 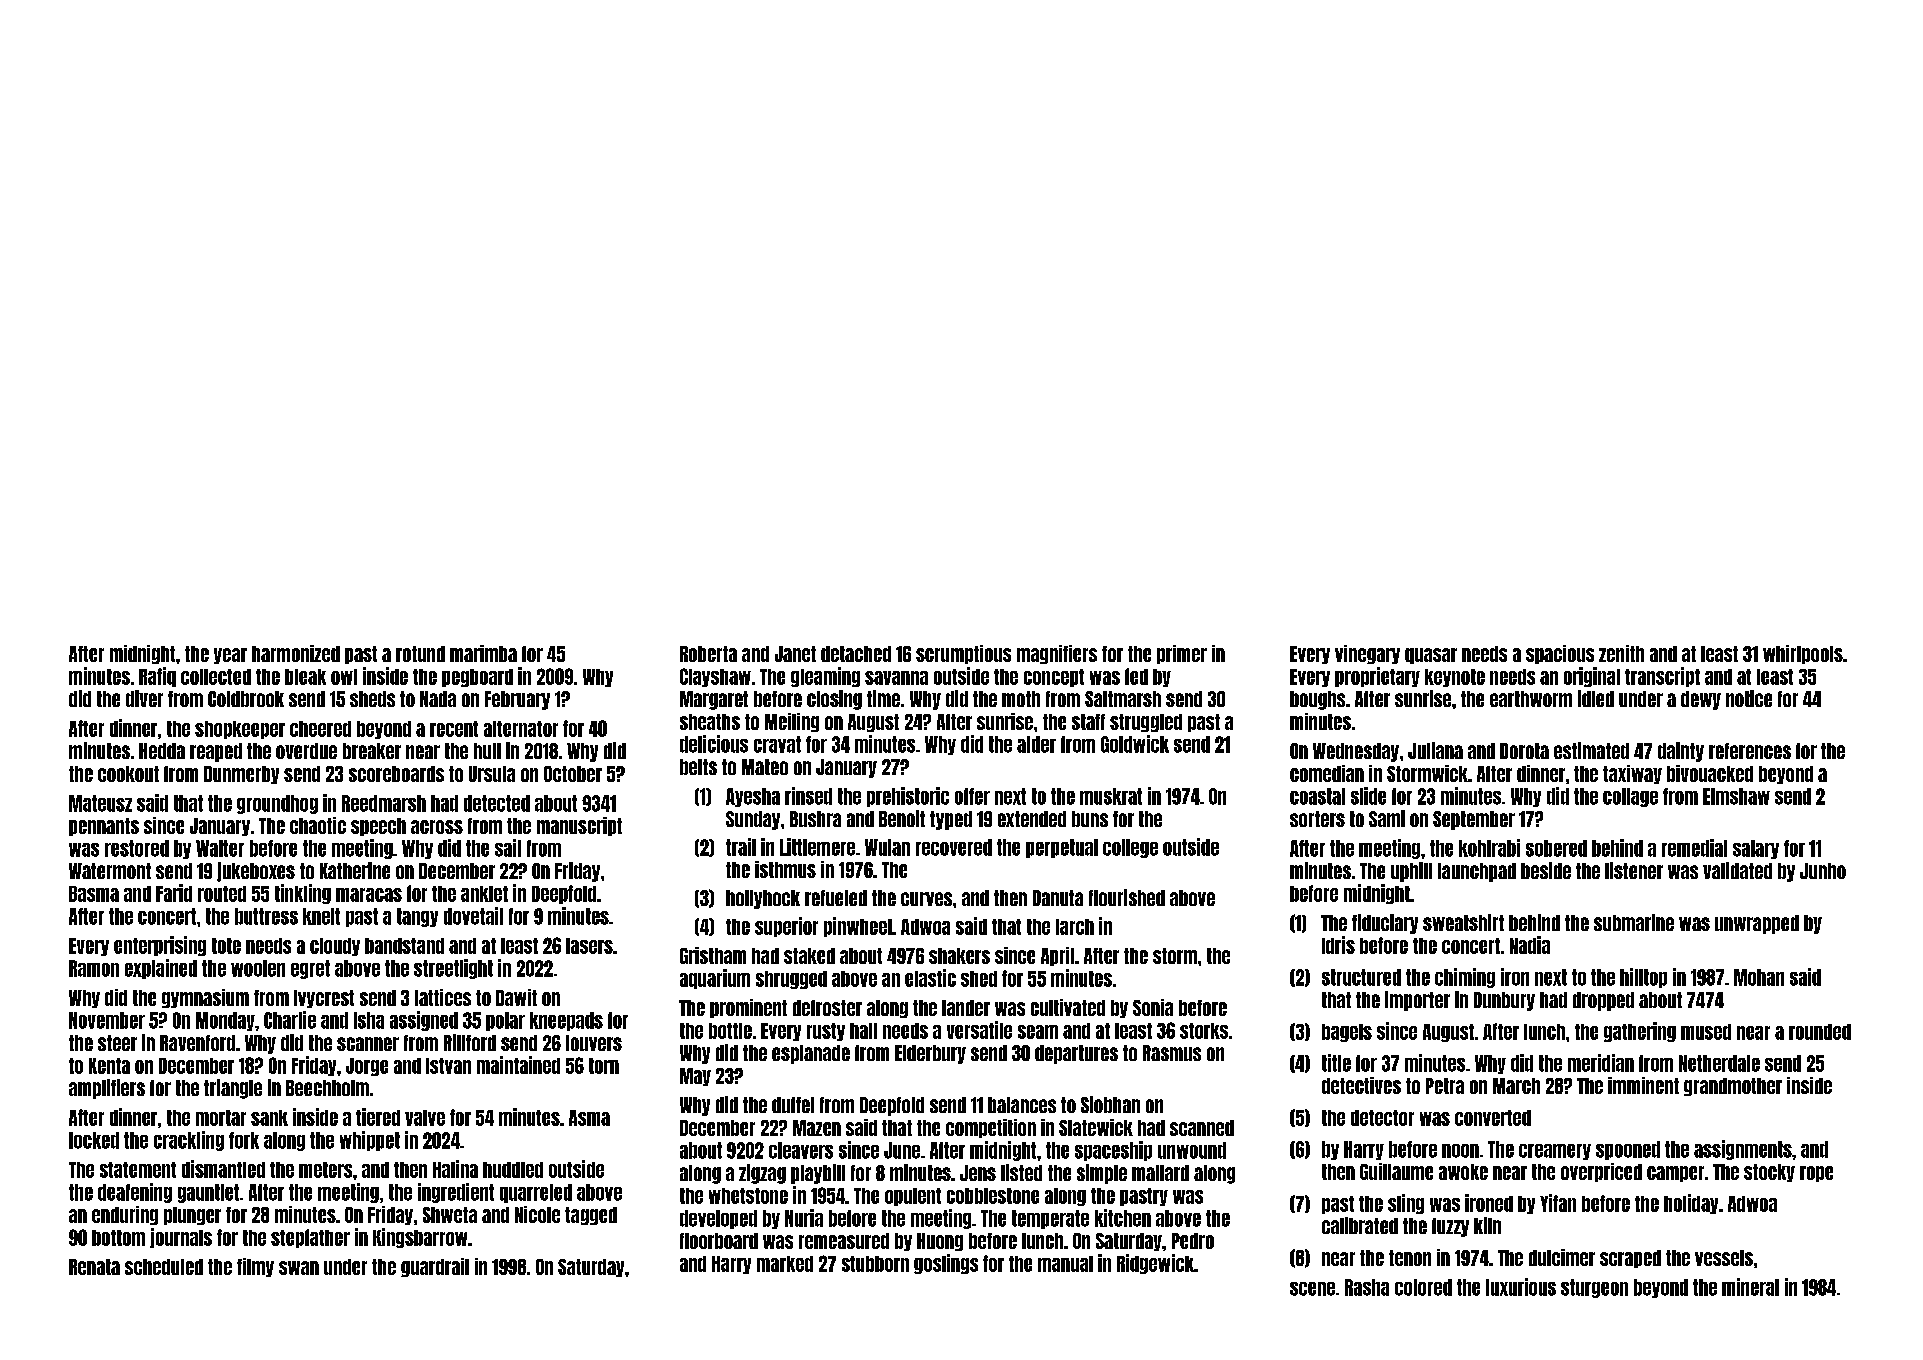 I want to click on Rafiq, so click(x=157, y=677).
